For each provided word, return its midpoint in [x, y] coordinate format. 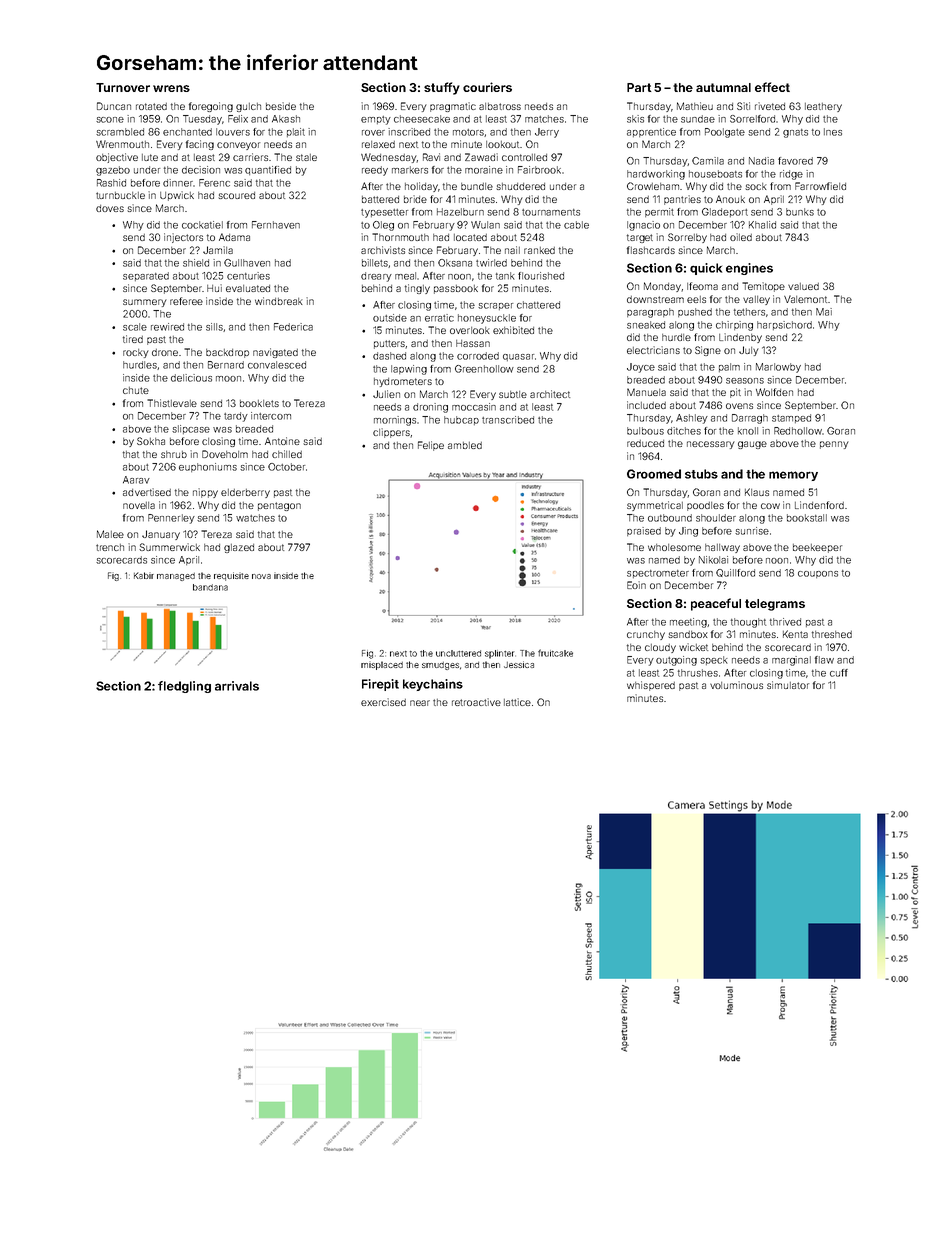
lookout [502, 144]
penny [834, 445]
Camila [708, 161]
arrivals [237, 686]
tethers [749, 312]
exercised [383, 702]
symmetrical [655, 506]
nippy [205, 493]
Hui [214, 288]
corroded [478, 356]
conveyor [238, 146]
